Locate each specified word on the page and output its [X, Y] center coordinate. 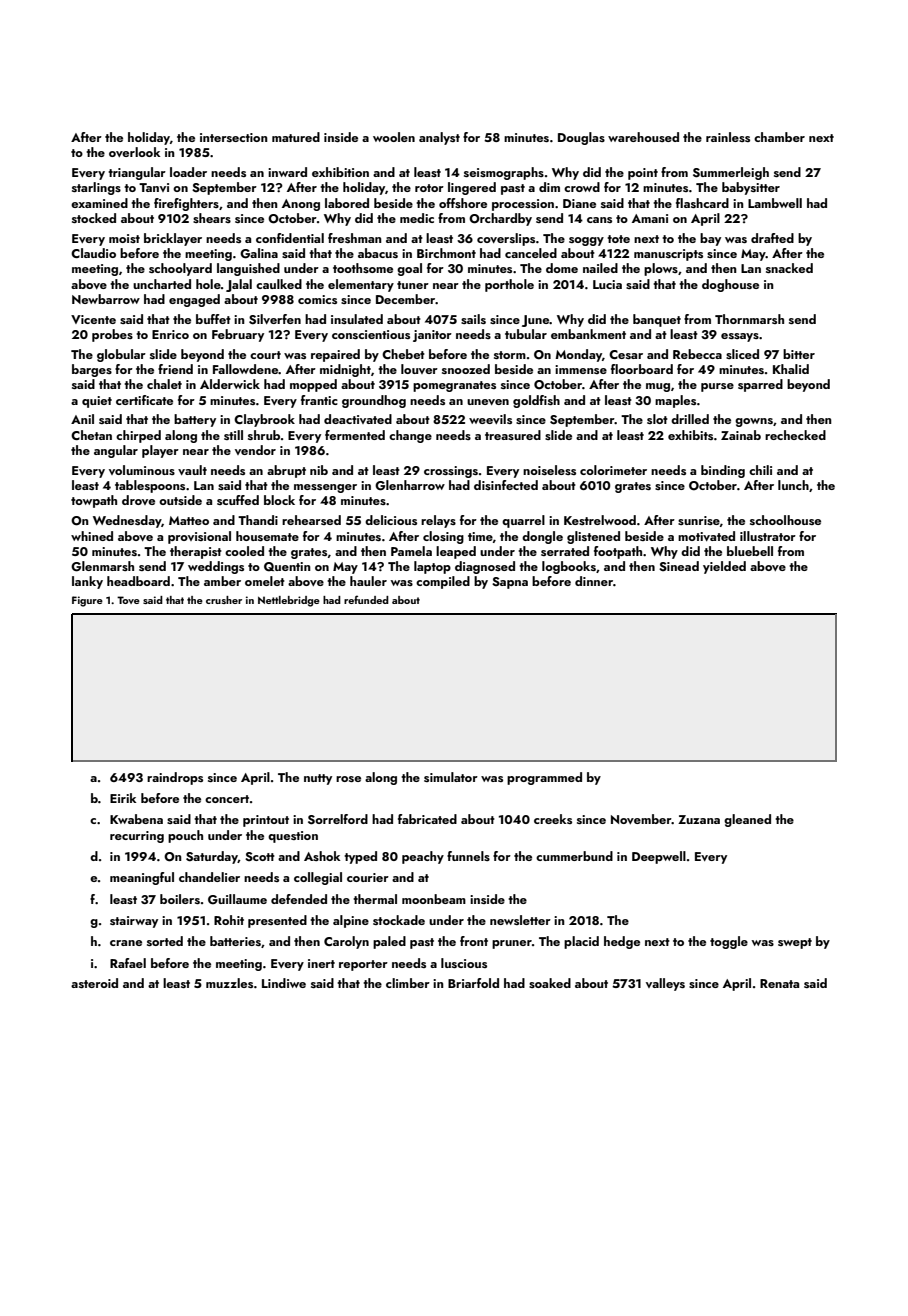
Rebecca [697, 354]
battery [195, 420]
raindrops [175, 778]
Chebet [403, 354]
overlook [134, 152]
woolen [394, 137]
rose [348, 779]
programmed [544, 778]
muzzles [229, 983]
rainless [728, 137]
